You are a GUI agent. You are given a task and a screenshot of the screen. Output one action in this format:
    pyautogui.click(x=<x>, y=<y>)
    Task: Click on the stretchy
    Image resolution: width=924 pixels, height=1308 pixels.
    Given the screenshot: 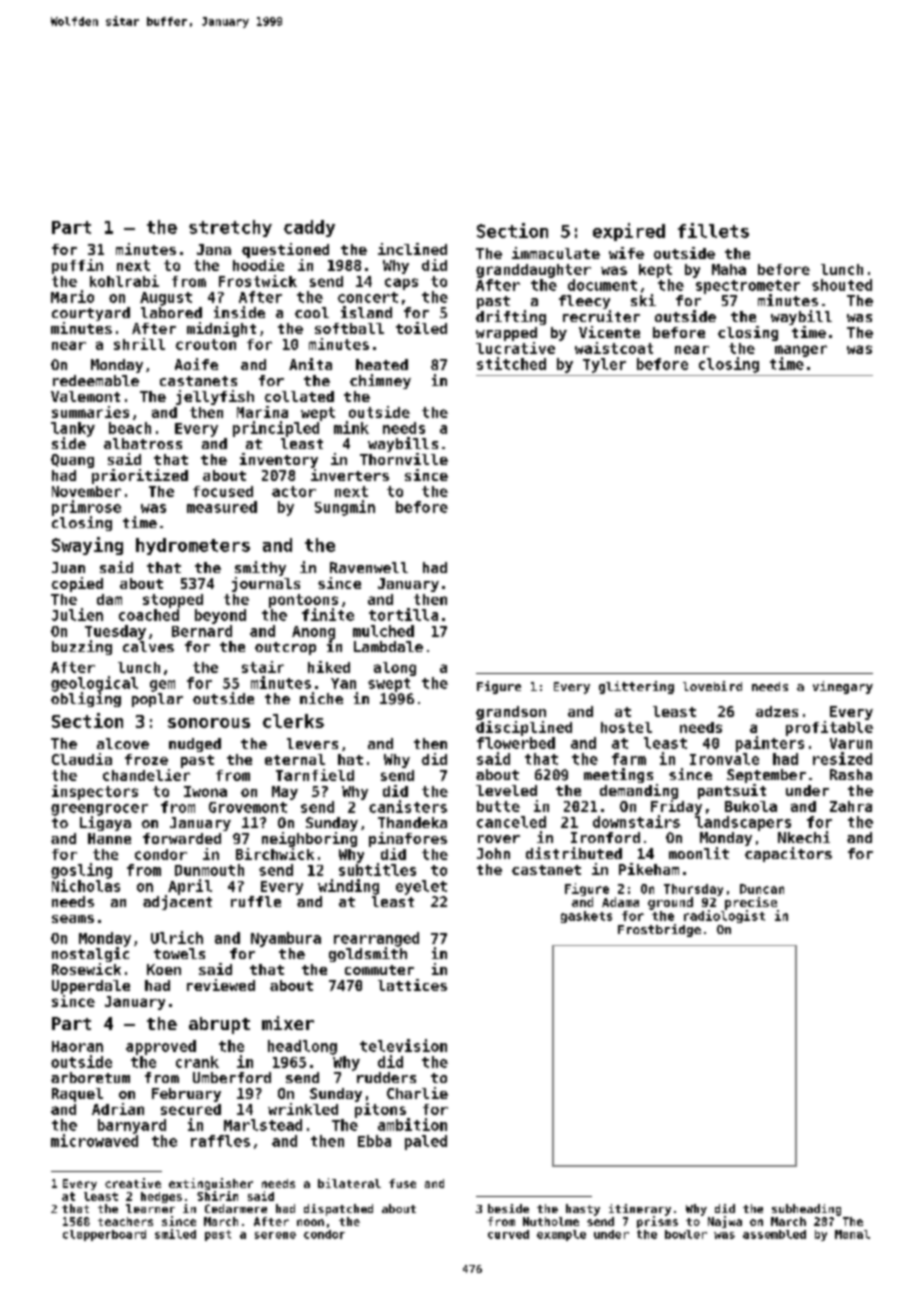 What is the action you would take?
    pyautogui.click(x=230, y=228)
